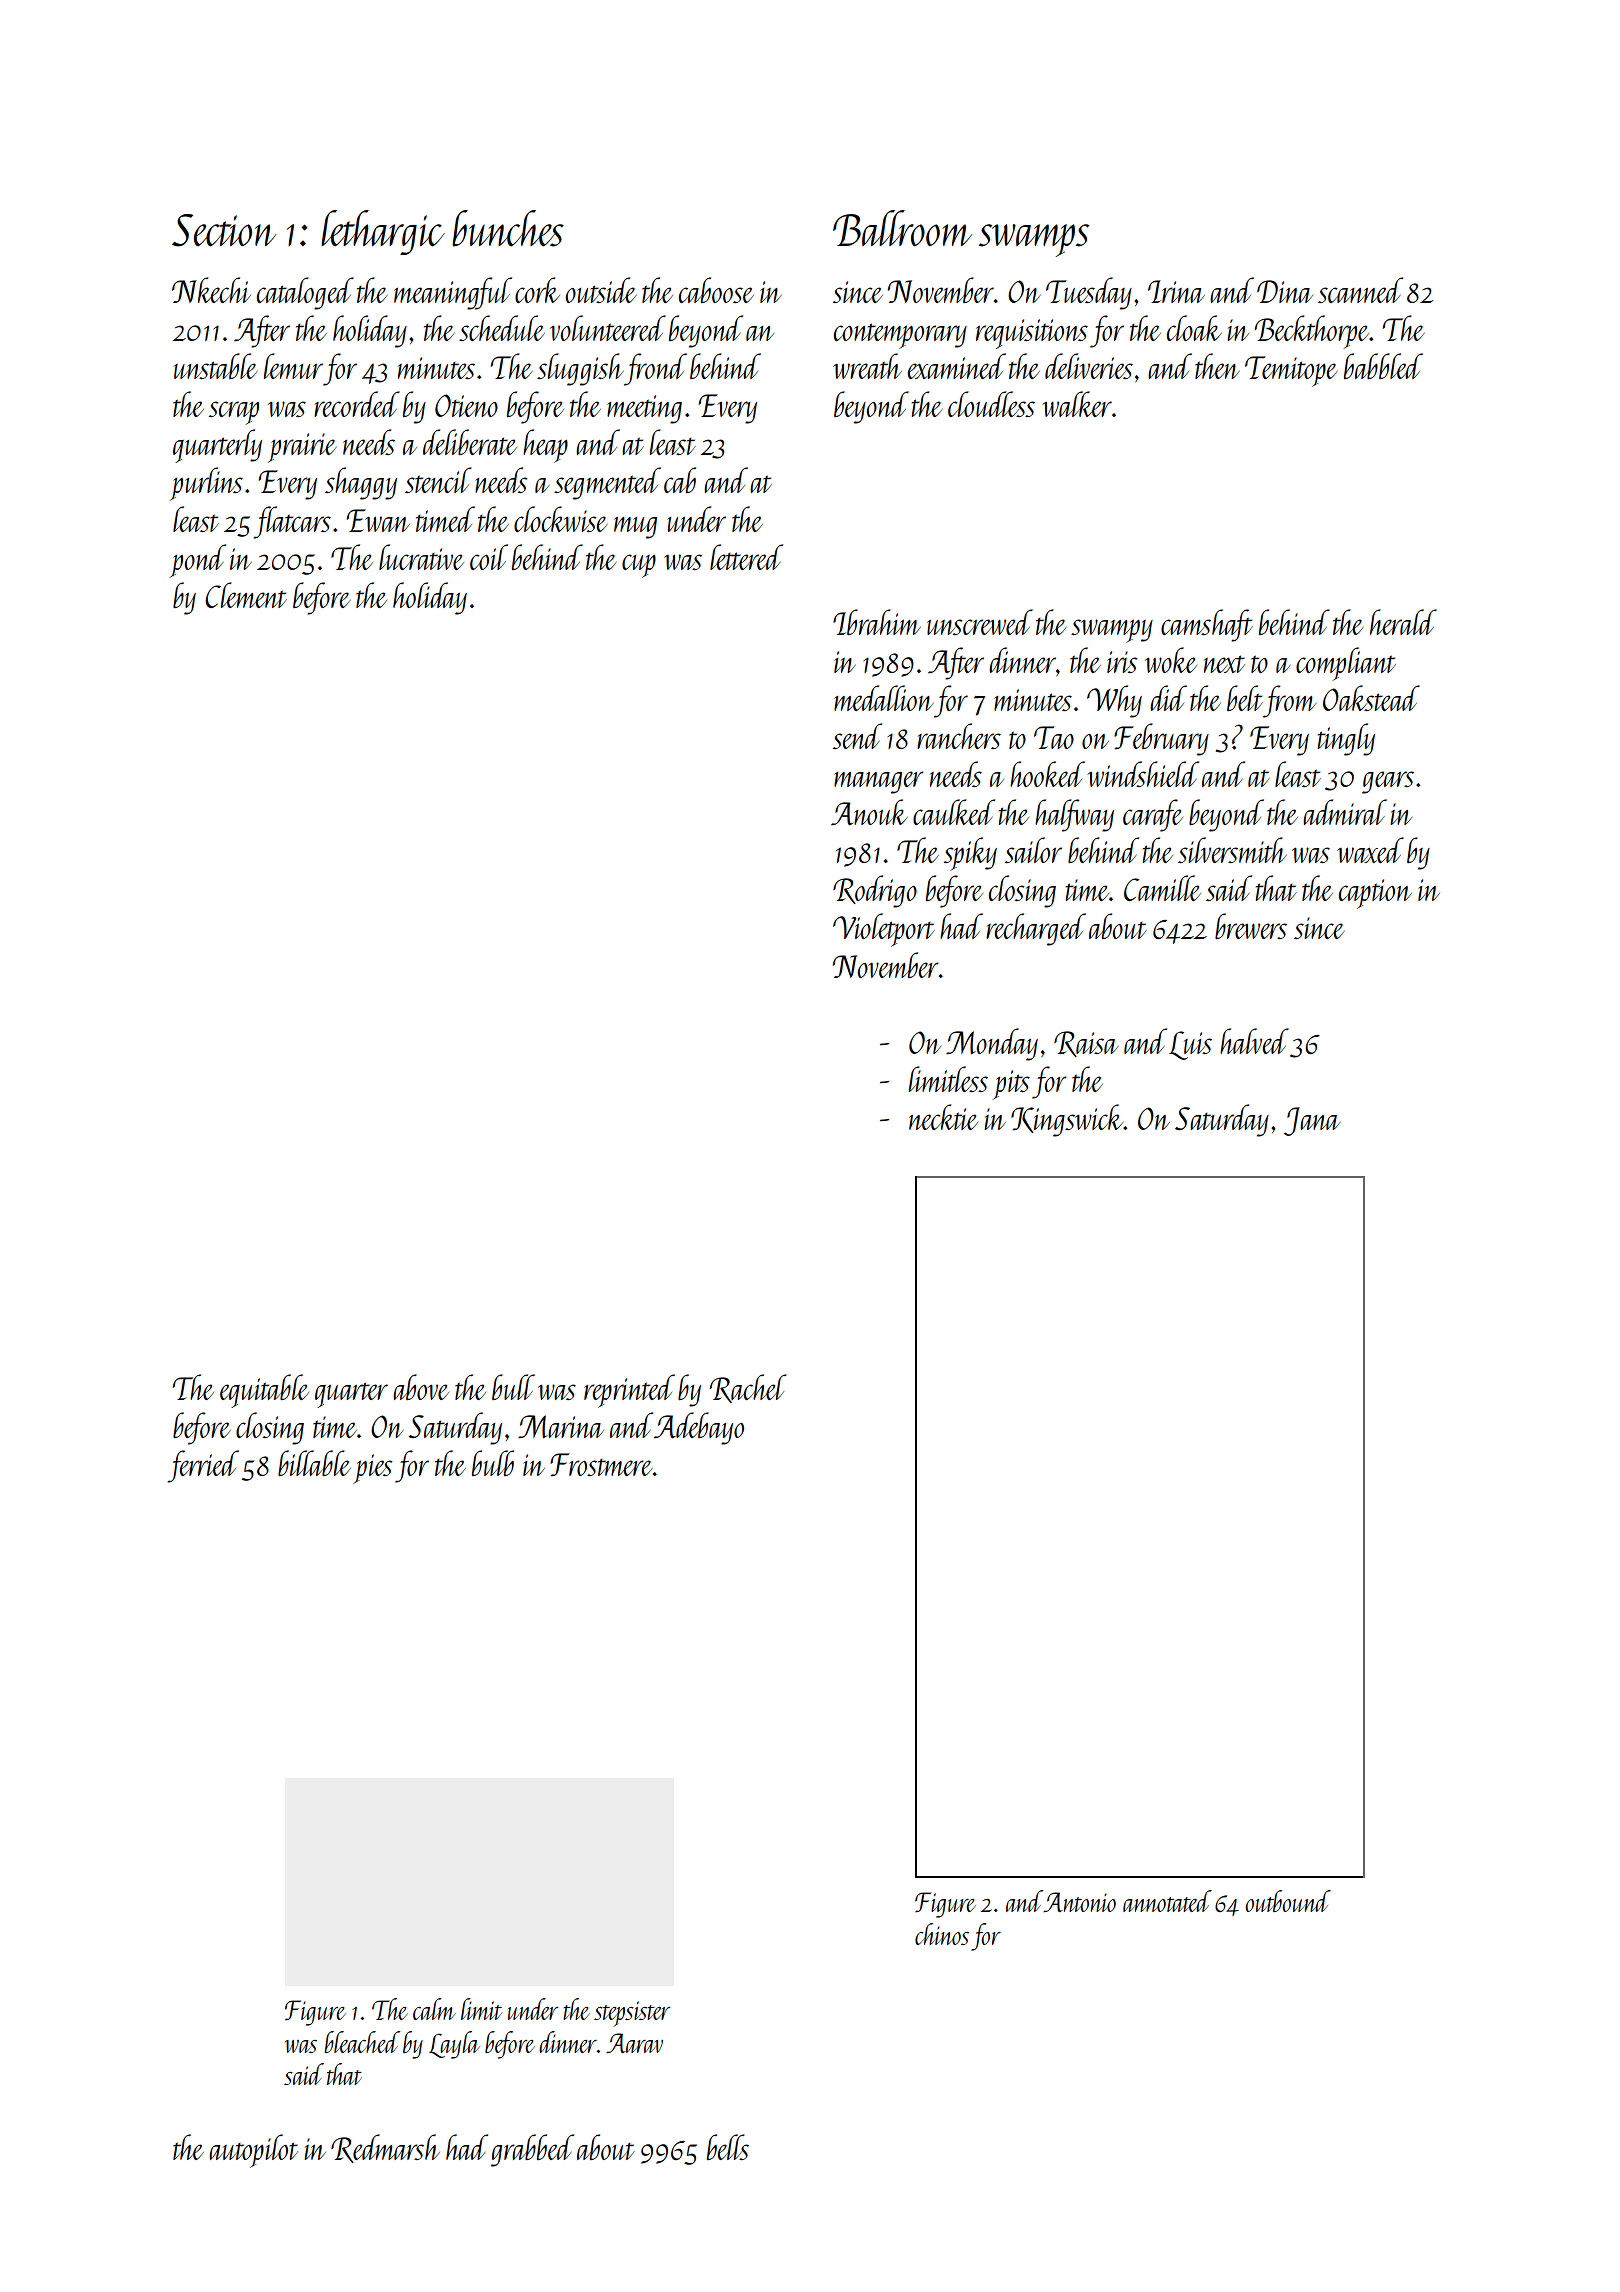 The image size is (1620, 2292). I want to click on silversmith, so click(1232, 850).
